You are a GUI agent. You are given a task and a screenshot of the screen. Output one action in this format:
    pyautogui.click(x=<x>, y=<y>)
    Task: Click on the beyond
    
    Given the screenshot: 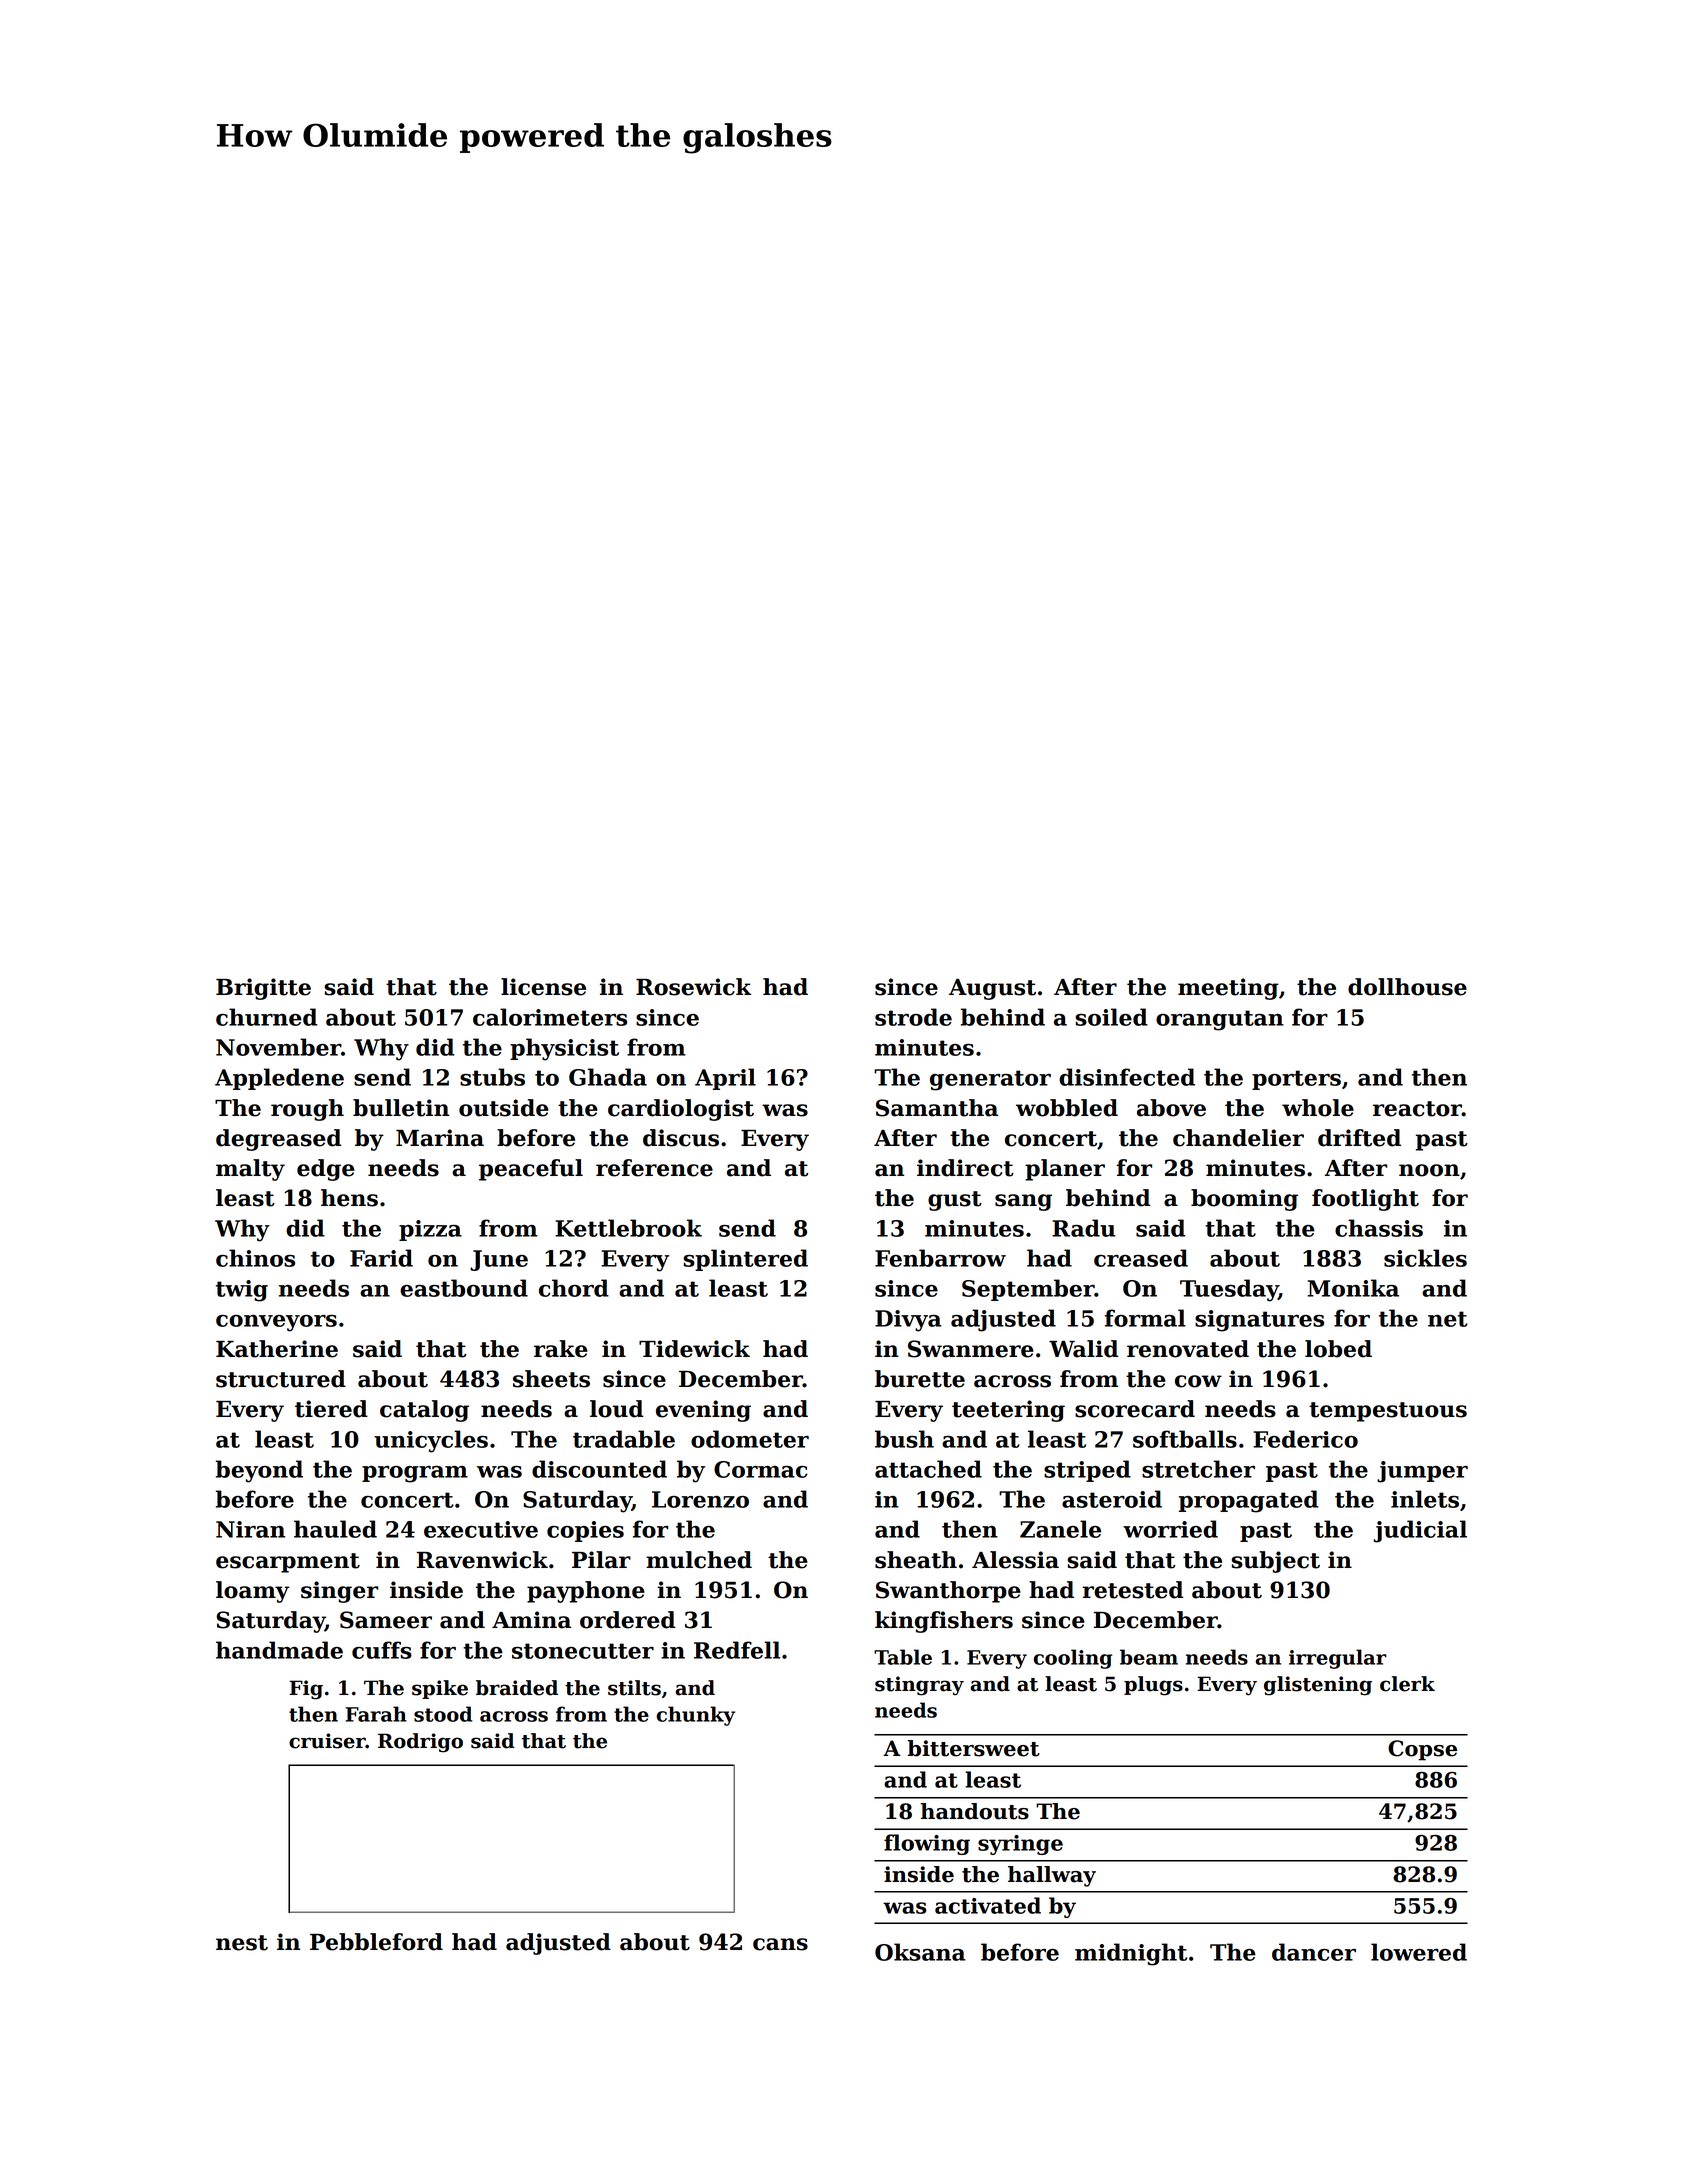 What is the action you would take?
    pyautogui.click(x=259, y=1471)
